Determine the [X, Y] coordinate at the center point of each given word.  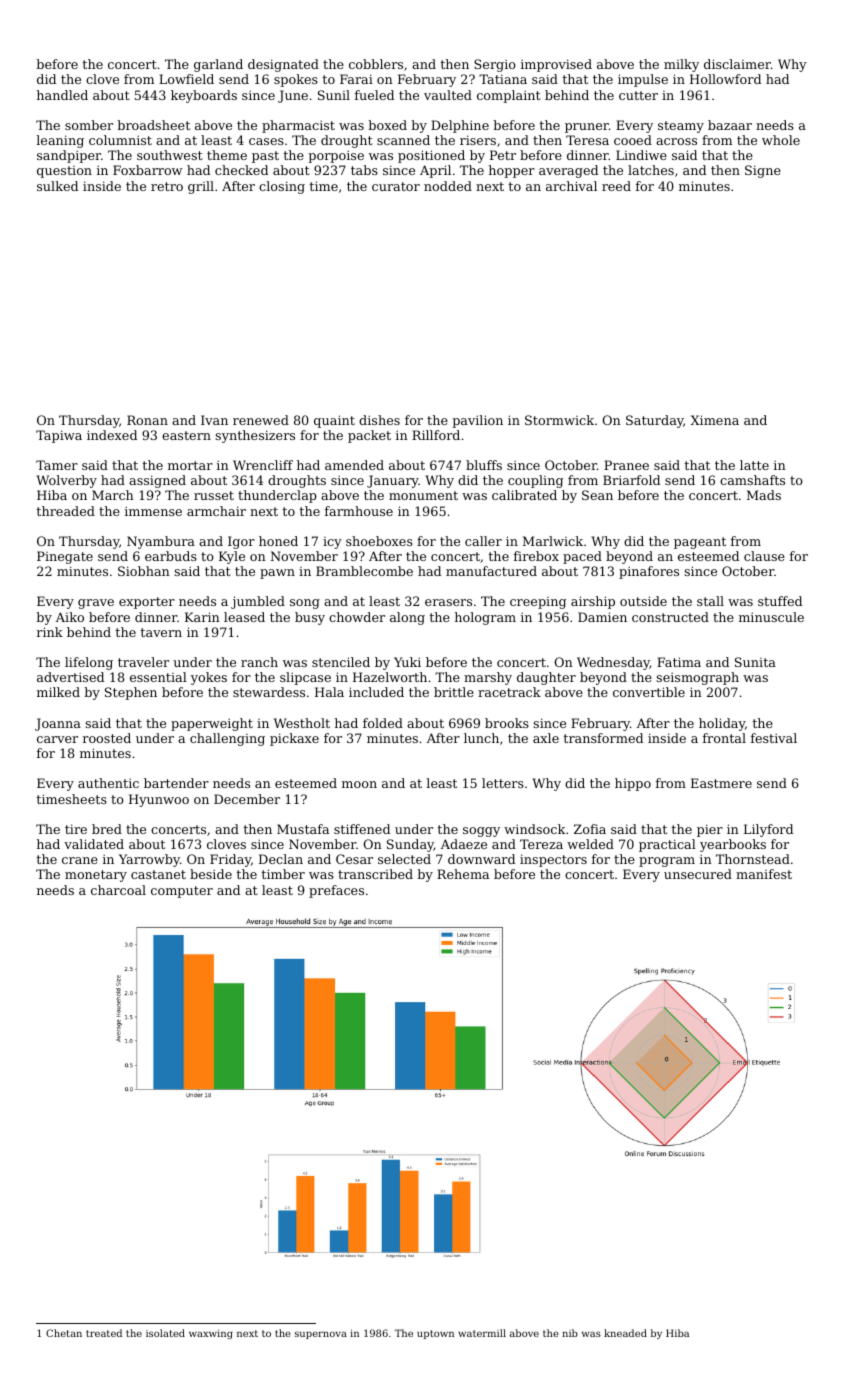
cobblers [376, 64]
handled [62, 95]
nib [570, 1333]
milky [681, 65]
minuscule [771, 617]
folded [383, 723]
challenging [227, 739]
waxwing [211, 1334]
